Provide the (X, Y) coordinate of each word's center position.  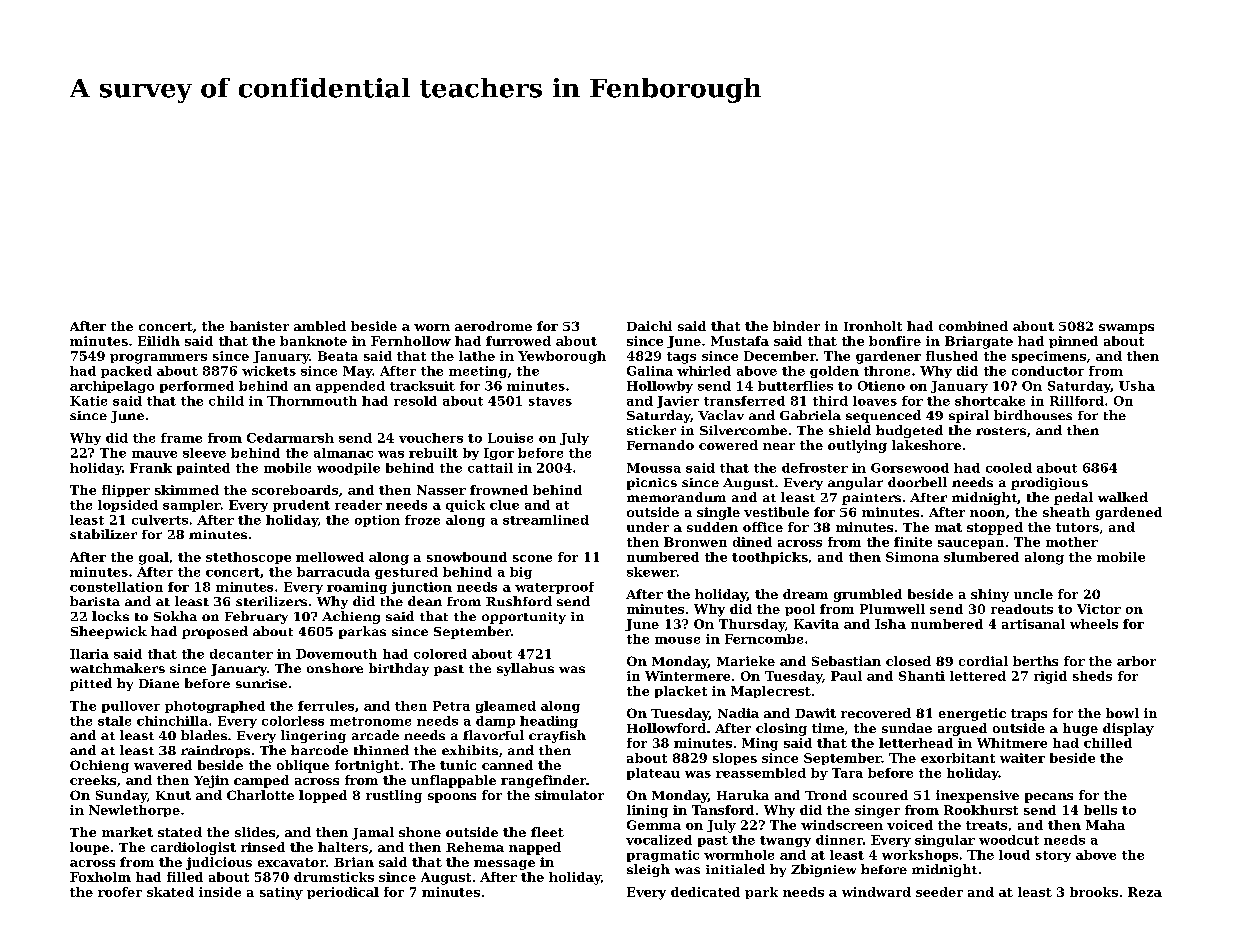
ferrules (326, 706)
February (256, 617)
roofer (120, 892)
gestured (406, 573)
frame (181, 438)
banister (259, 326)
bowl (1122, 713)
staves (550, 401)
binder (796, 326)
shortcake (990, 401)
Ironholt (873, 326)
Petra (451, 706)
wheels (1094, 624)
